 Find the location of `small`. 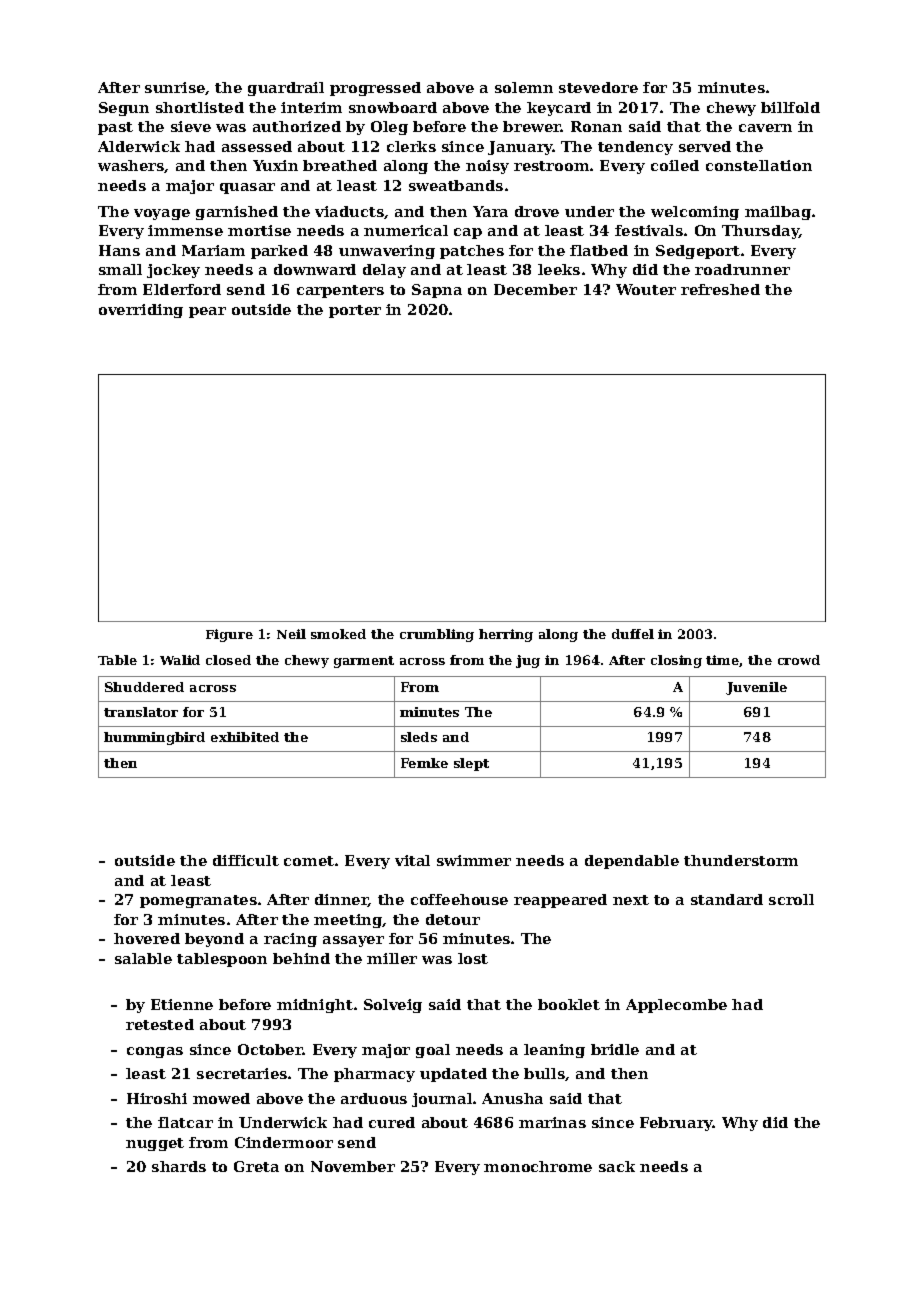

small is located at coordinates (120, 269).
